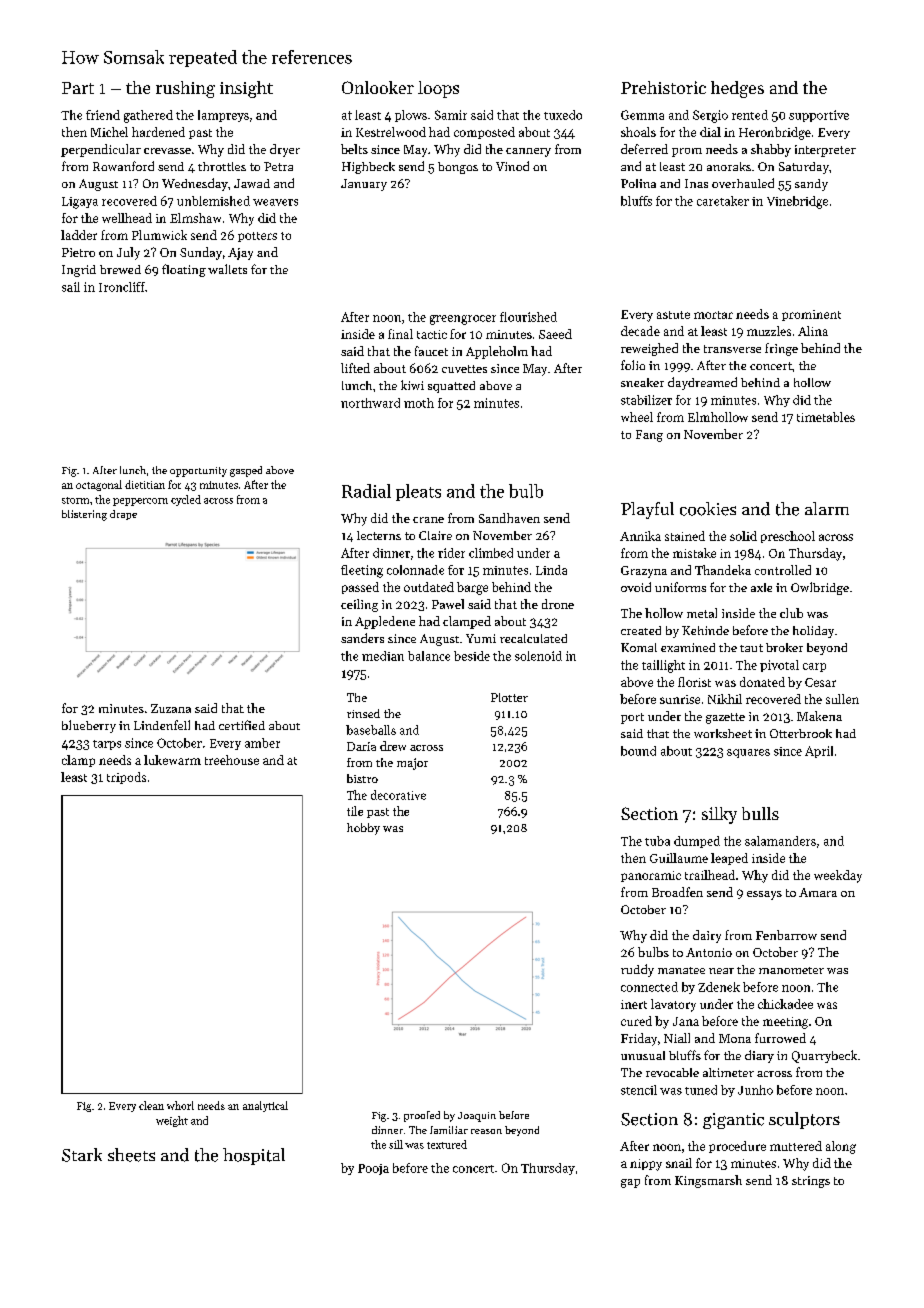 This document has height=1308, width=924. I want to click on strings, so click(811, 1182).
